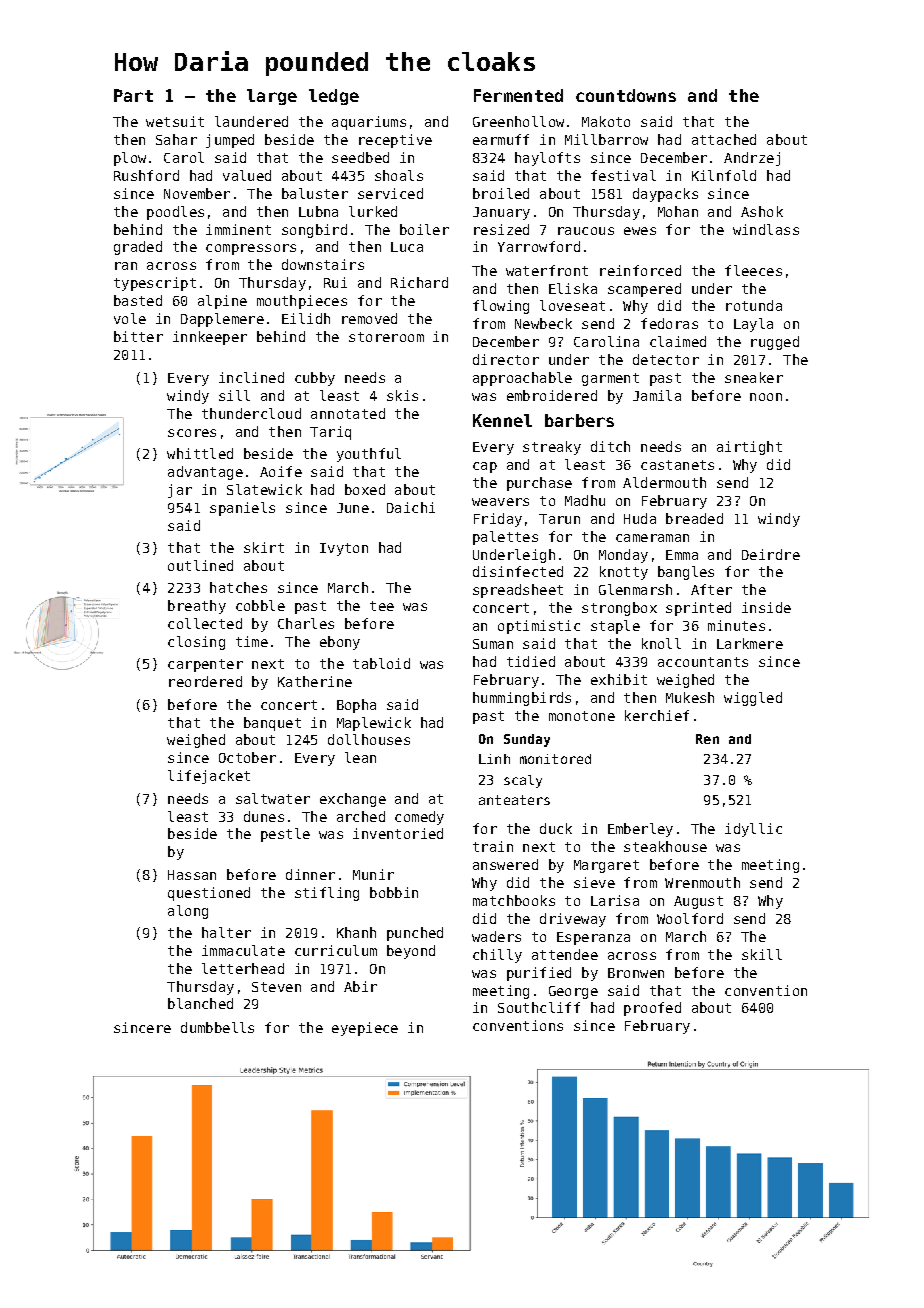  What do you see at coordinates (518, 95) in the screenshot?
I see `Fermented` at bounding box center [518, 95].
